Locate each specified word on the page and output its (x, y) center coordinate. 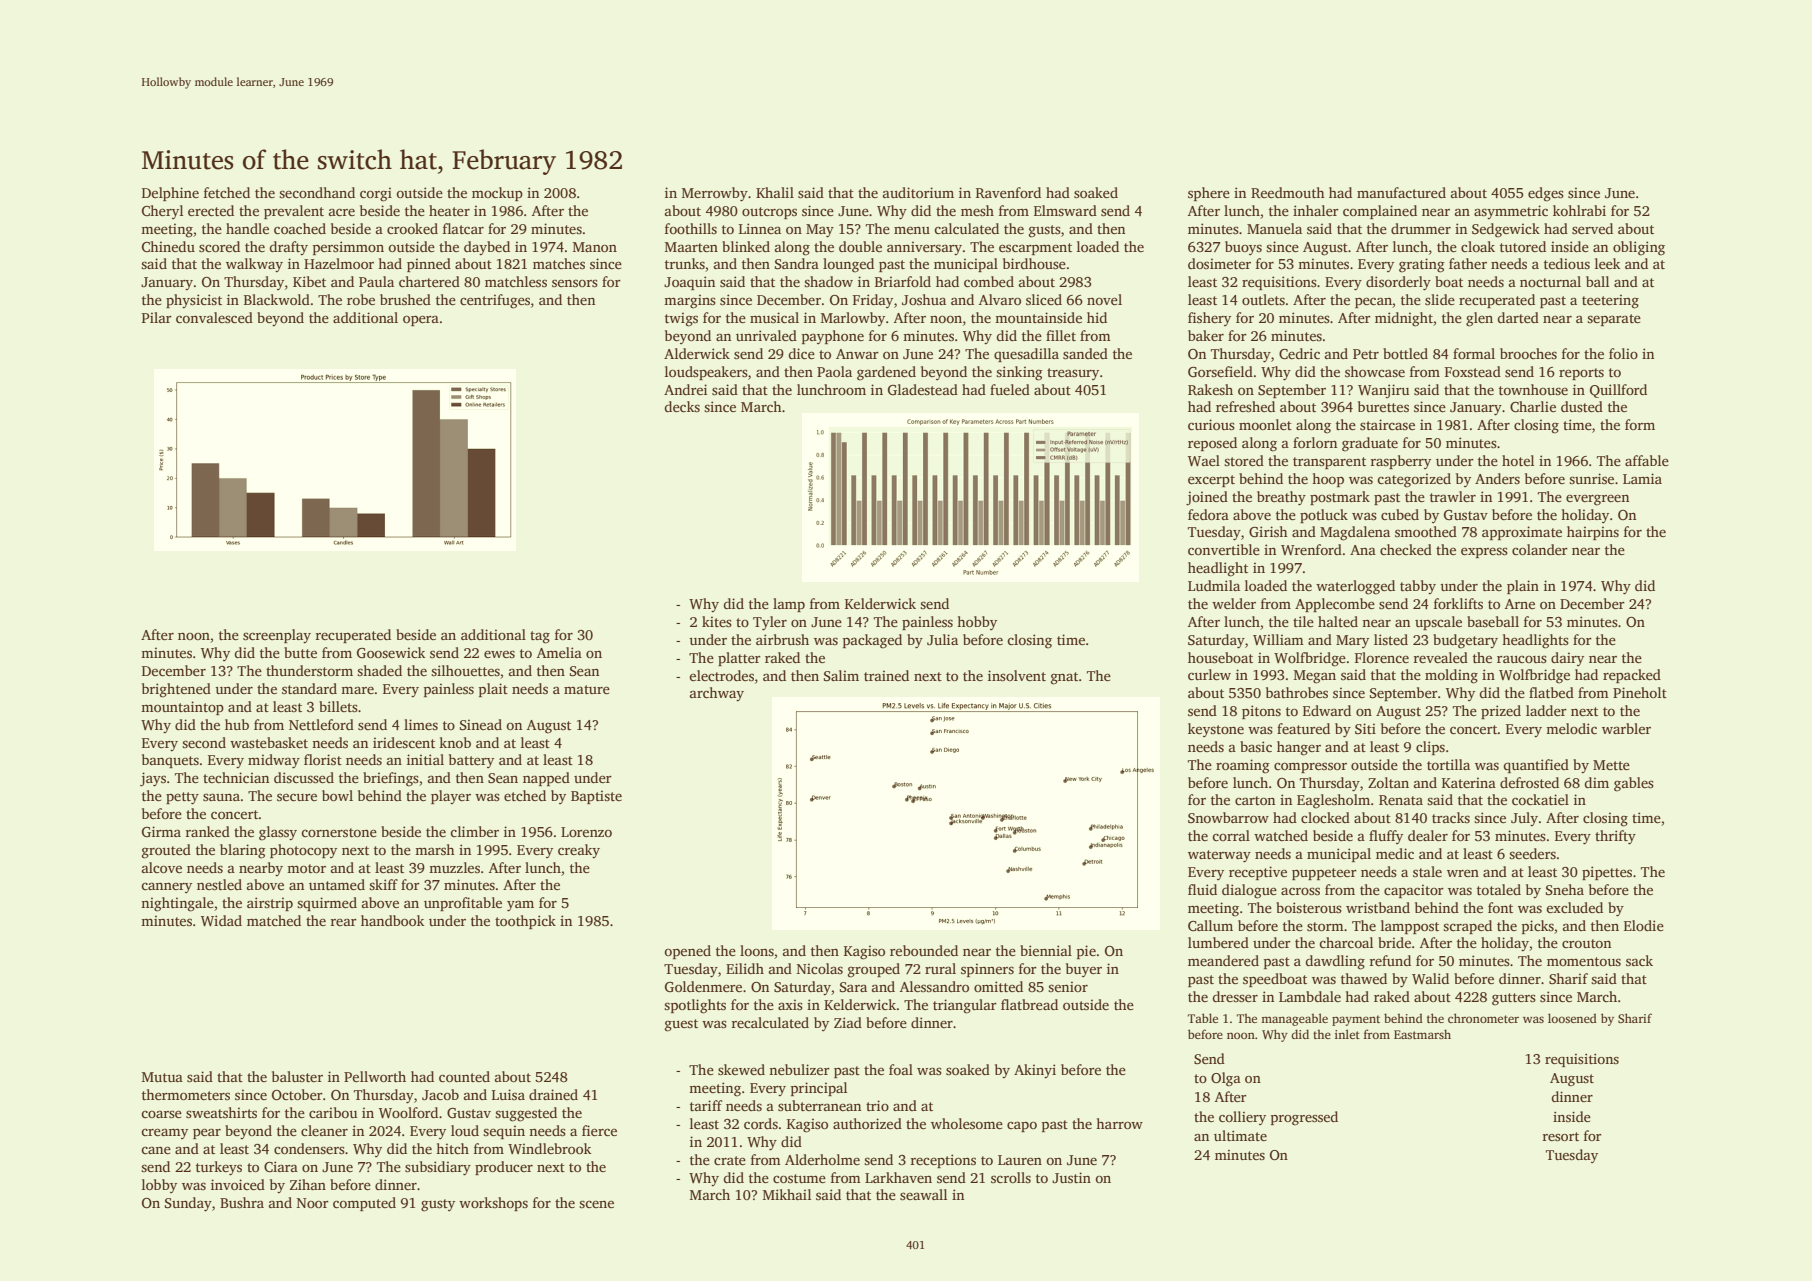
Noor (313, 1203)
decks (682, 406)
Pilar (157, 317)
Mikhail (787, 1194)
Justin (1071, 1177)
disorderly (1398, 283)
